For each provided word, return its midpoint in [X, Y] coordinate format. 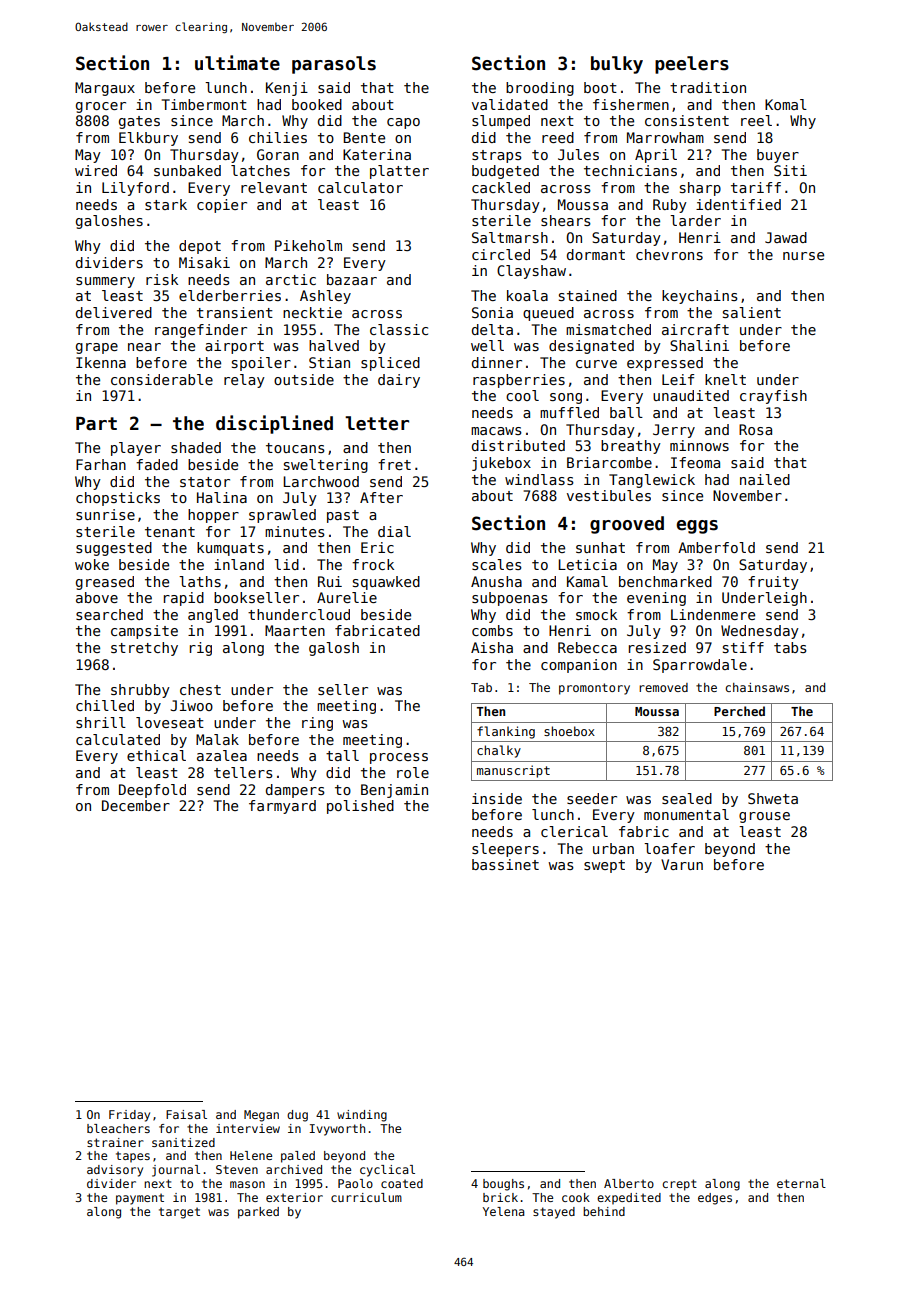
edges [715, 1199]
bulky [617, 65]
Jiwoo [191, 705]
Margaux [105, 89]
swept [604, 866]
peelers [692, 65]
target [179, 1213]
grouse [764, 817]
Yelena [503, 1211]
